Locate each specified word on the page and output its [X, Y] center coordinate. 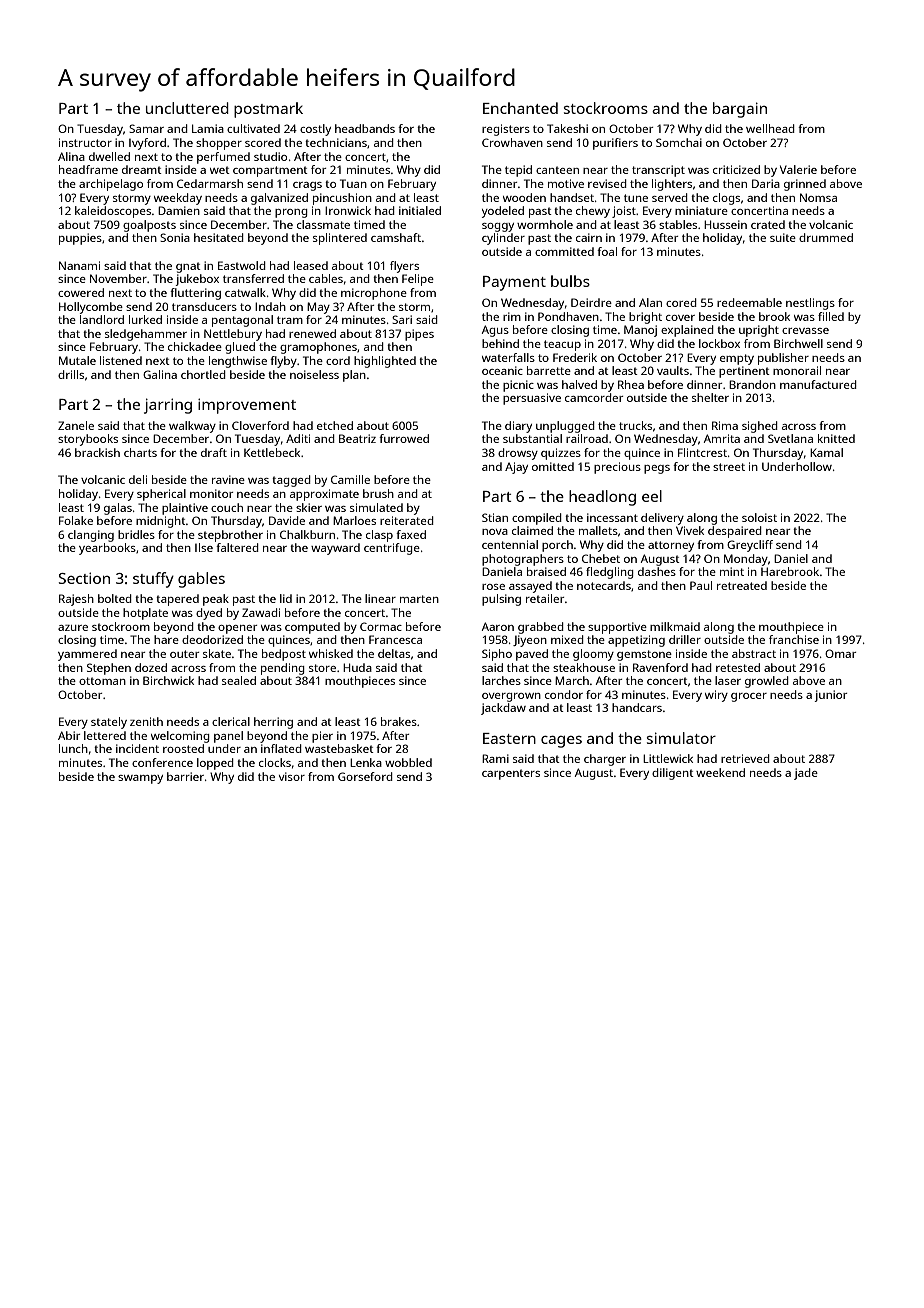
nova [495, 532]
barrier [185, 776]
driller [685, 639]
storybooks [88, 440]
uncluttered [187, 108]
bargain [740, 110]
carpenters [511, 774]
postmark [268, 110]
